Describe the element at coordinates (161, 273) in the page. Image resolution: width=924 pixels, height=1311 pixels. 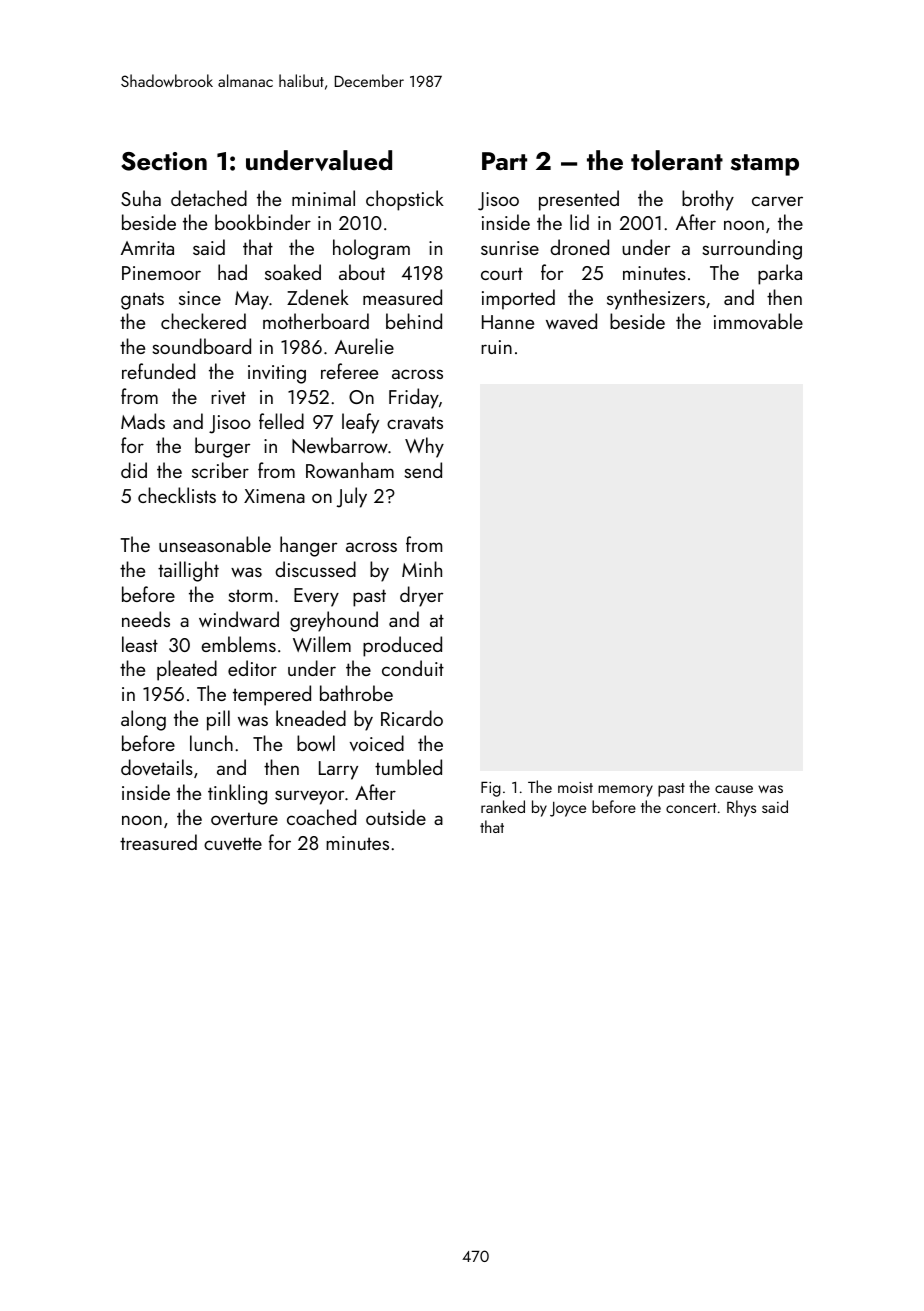
I see `Pinemoor` at that location.
